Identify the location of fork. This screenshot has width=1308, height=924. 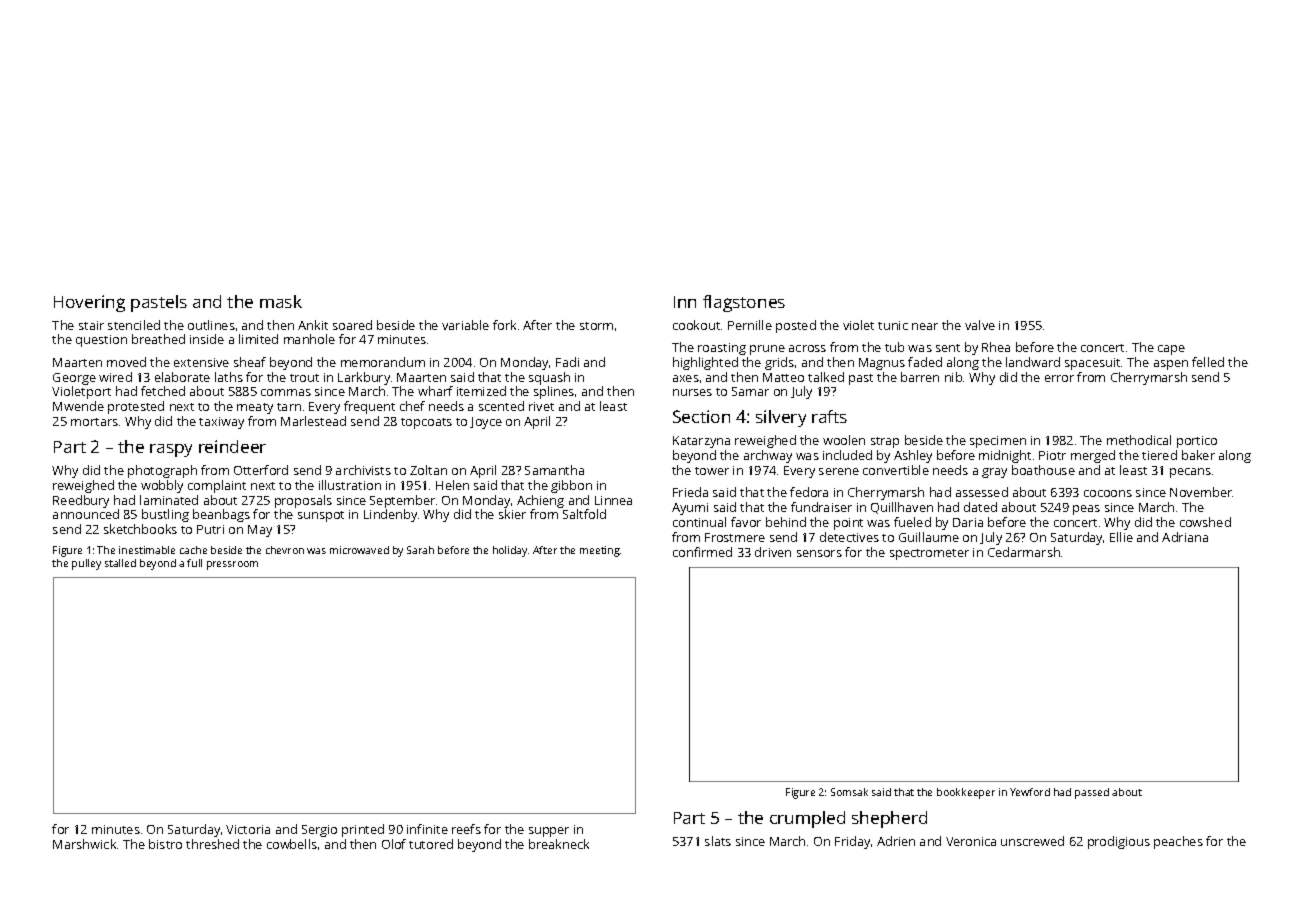
(504, 325).
